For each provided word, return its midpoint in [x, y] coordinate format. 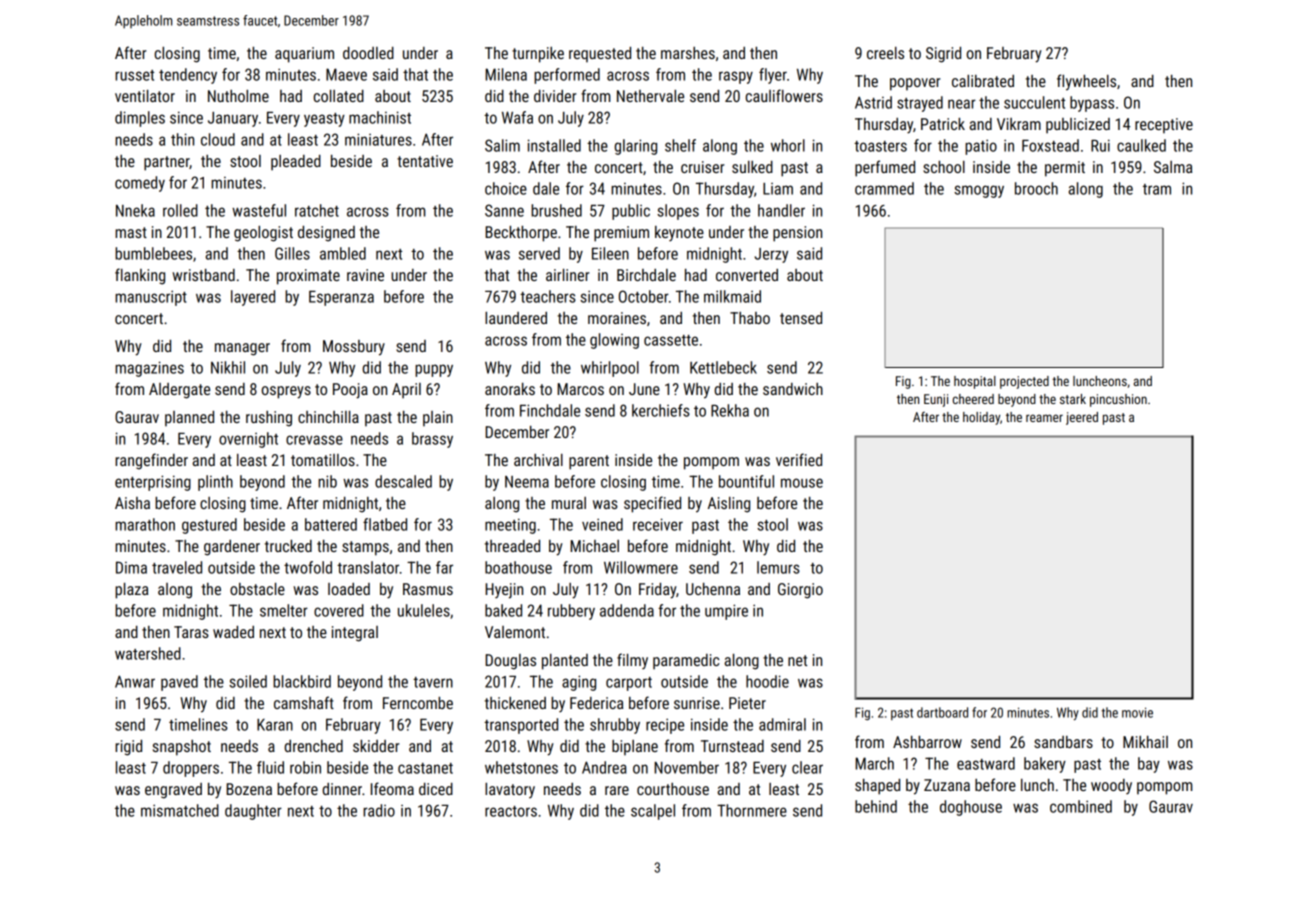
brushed [556, 210]
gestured [209, 526]
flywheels [1086, 82]
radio [379, 810]
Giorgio [800, 591]
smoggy [979, 191]
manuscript [151, 298]
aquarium [304, 55]
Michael [594, 546]
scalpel [653, 812]
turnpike [538, 55]
